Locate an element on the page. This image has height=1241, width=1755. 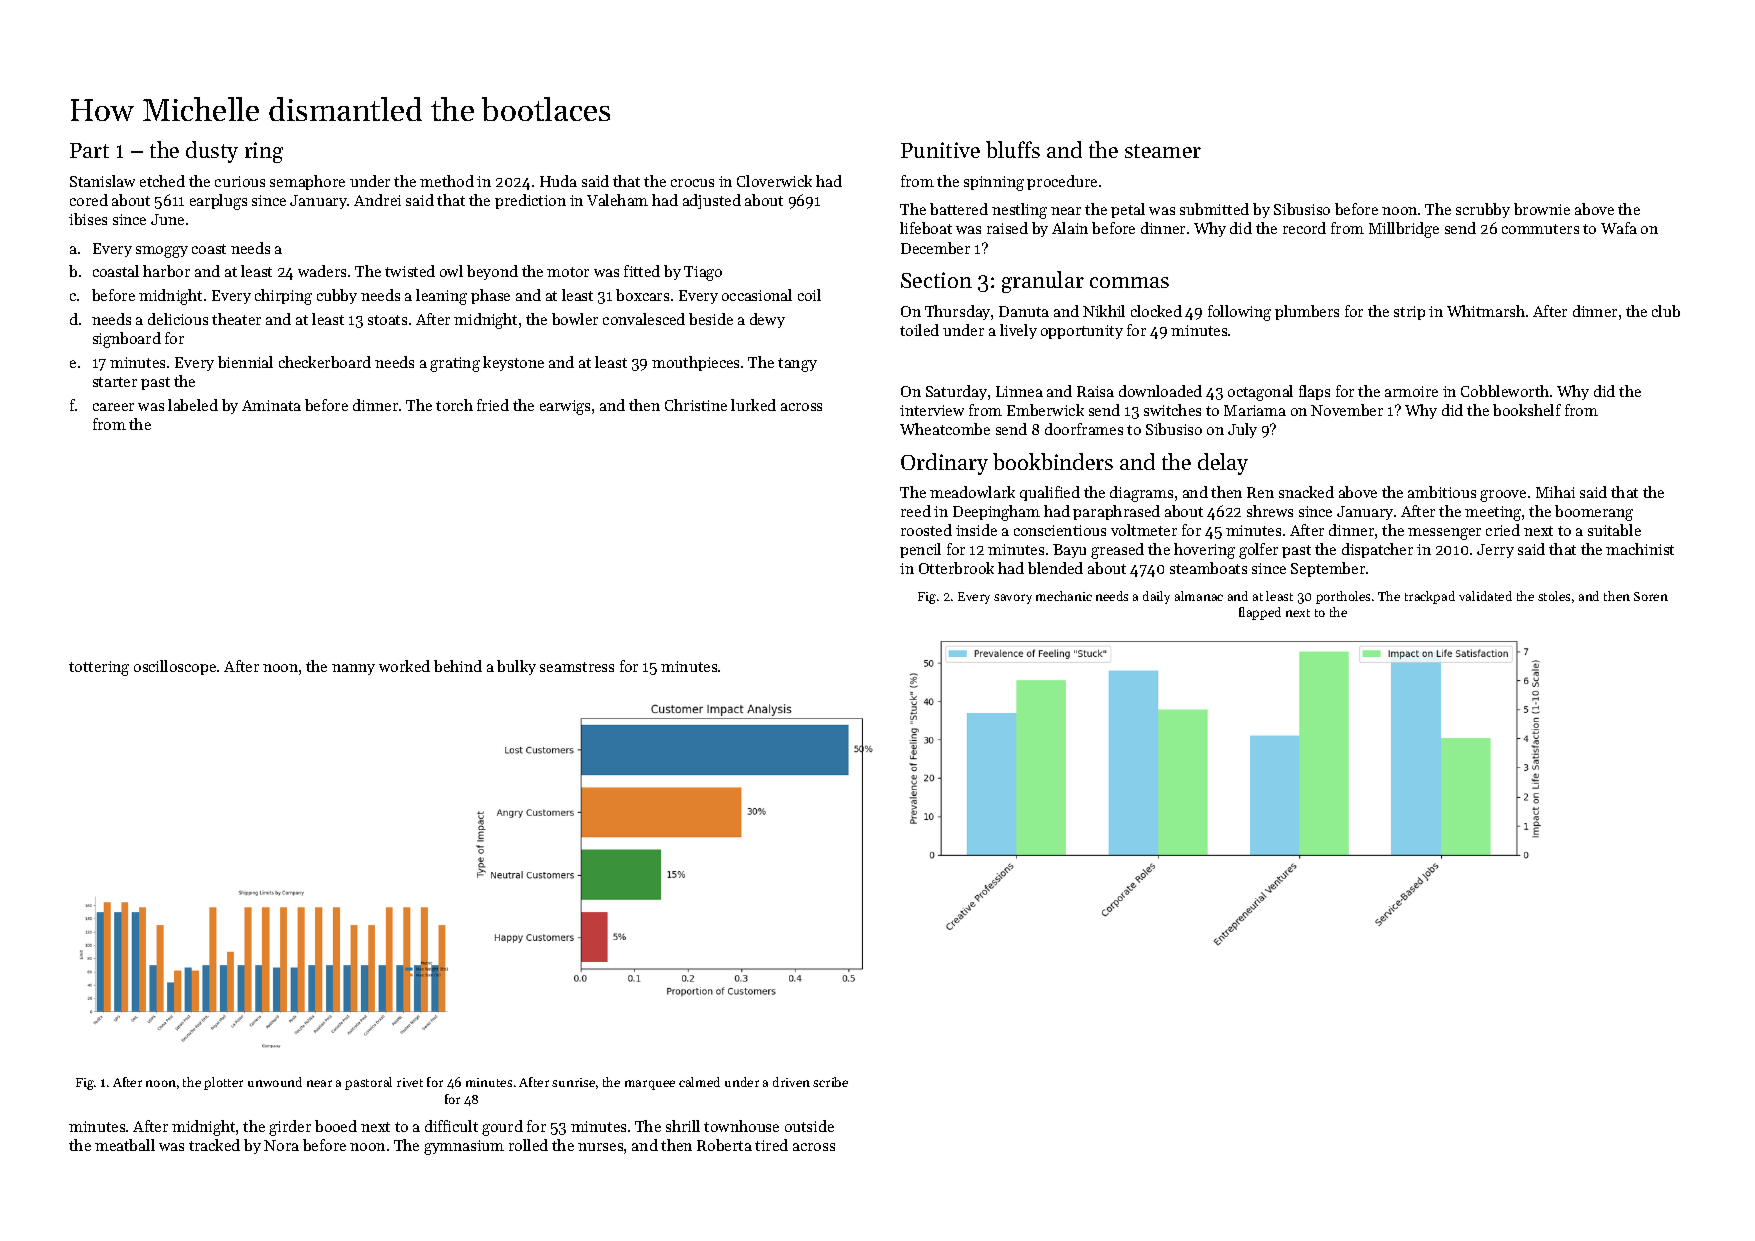
driven is located at coordinates (791, 1082).
